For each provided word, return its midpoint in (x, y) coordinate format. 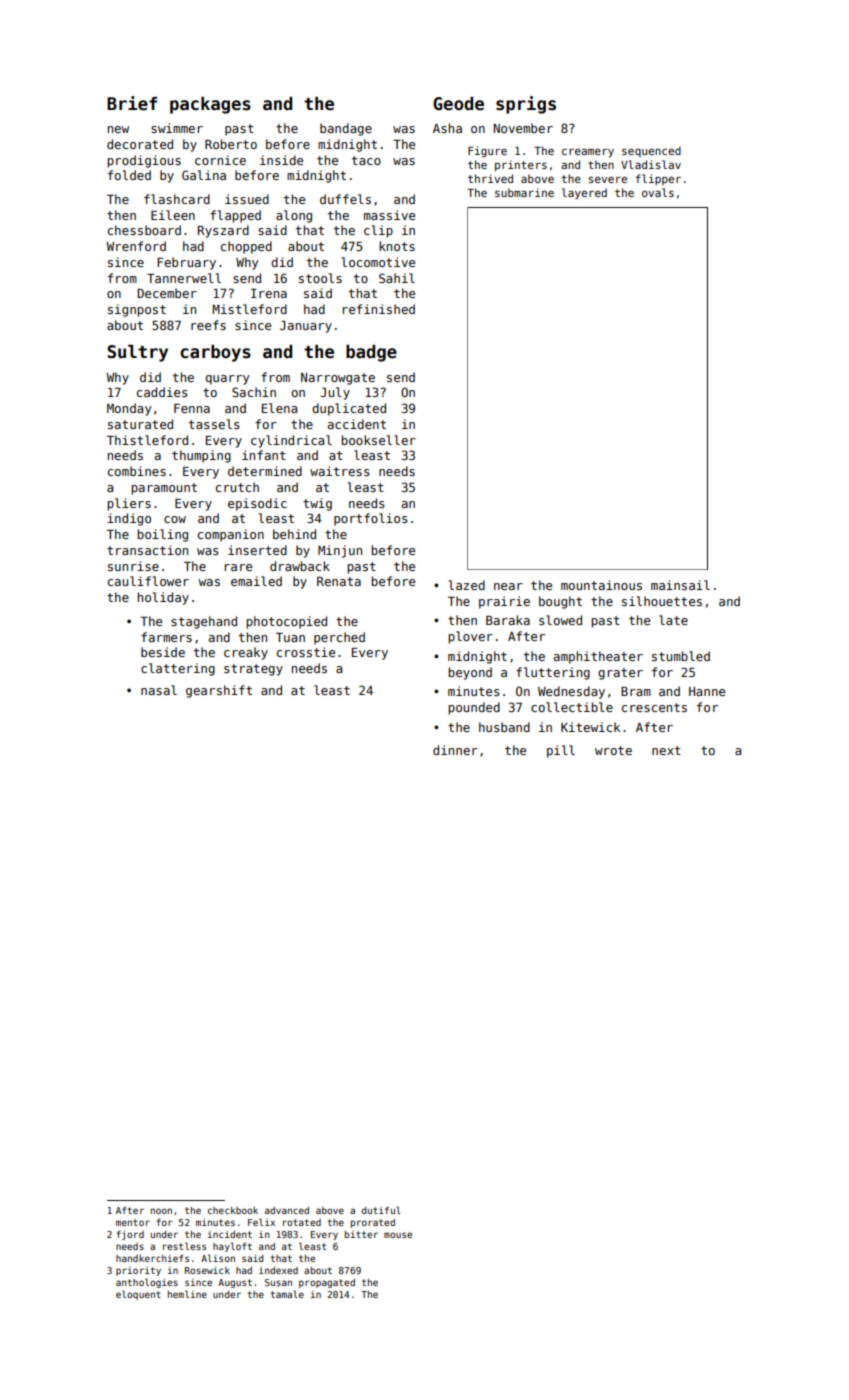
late (673, 620)
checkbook (233, 1210)
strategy (253, 670)
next (666, 750)
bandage (346, 129)
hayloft (232, 1247)
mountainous (601, 585)
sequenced (651, 151)
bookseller (378, 440)
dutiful (381, 1210)
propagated (327, 1283)
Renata (339, 581)
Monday (129, 409)
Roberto (231, 144)
